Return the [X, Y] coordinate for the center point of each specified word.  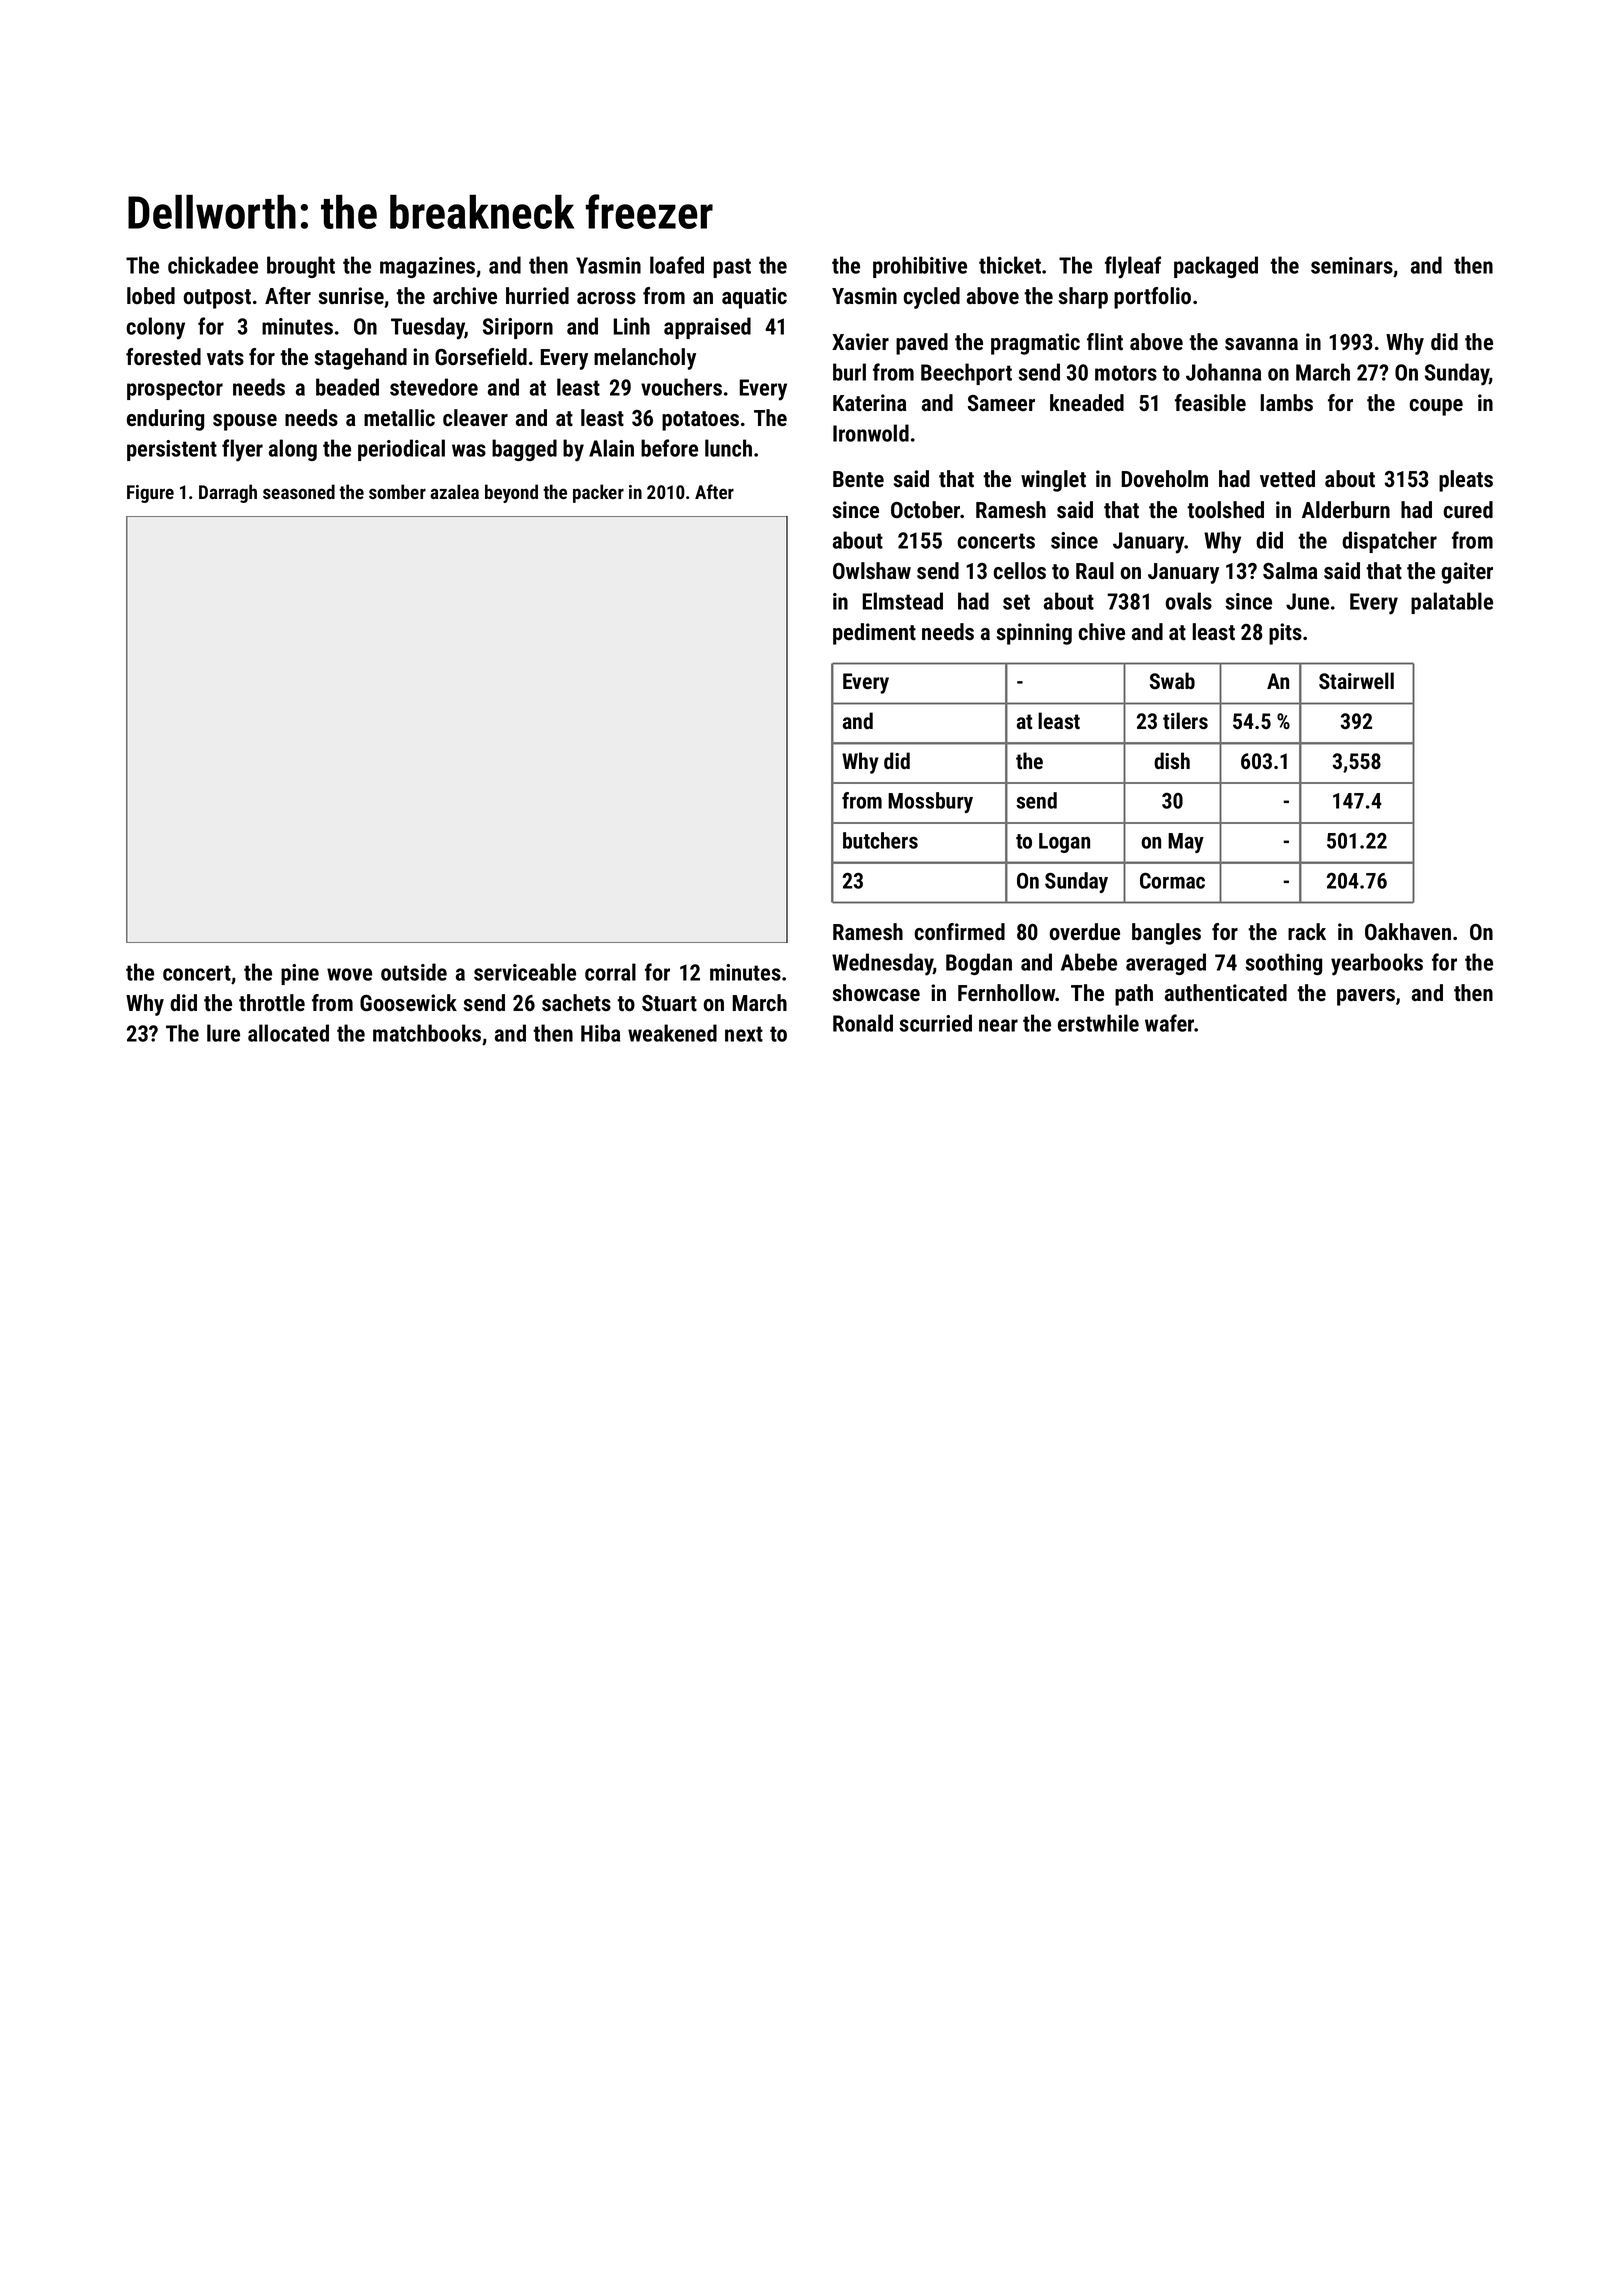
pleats [1466, 481]
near [998, 1025]
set [1016, 602]
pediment [874, 634]
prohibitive [920, 267]
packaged [1216, 267]
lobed [151, 295]
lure [223, 1033]
